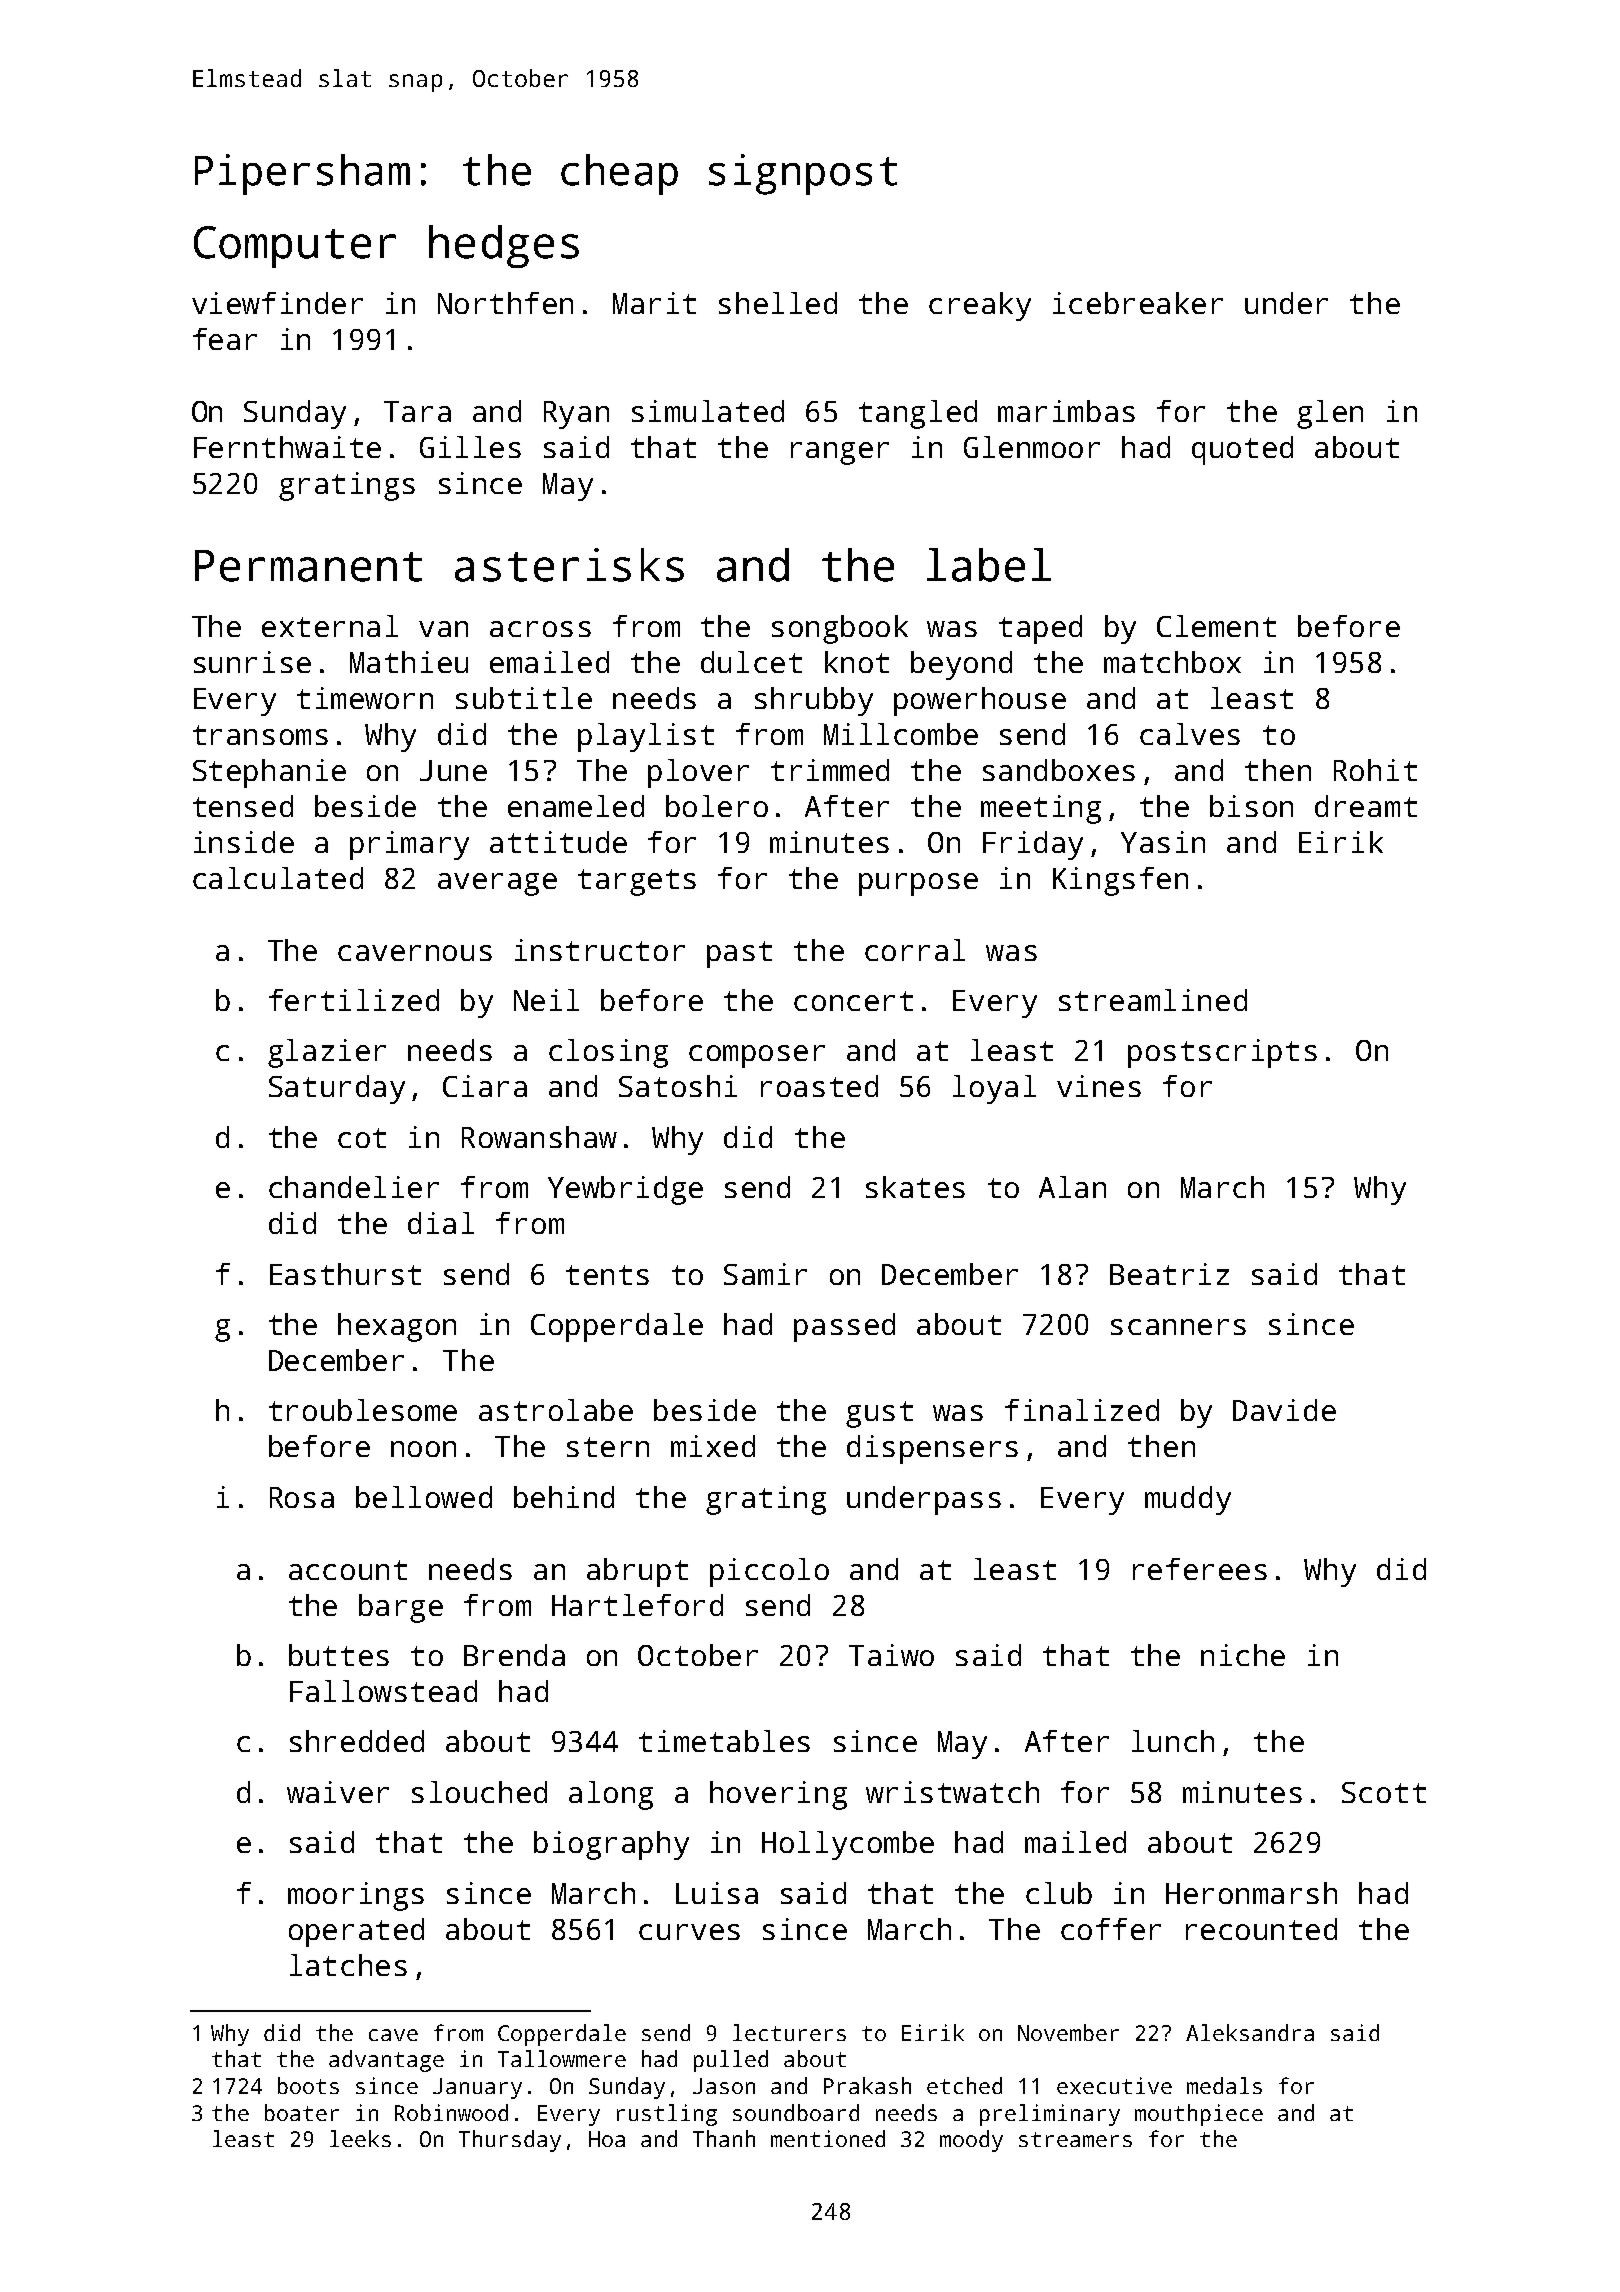  I want to click on mentioned, so click(828, 2138).
